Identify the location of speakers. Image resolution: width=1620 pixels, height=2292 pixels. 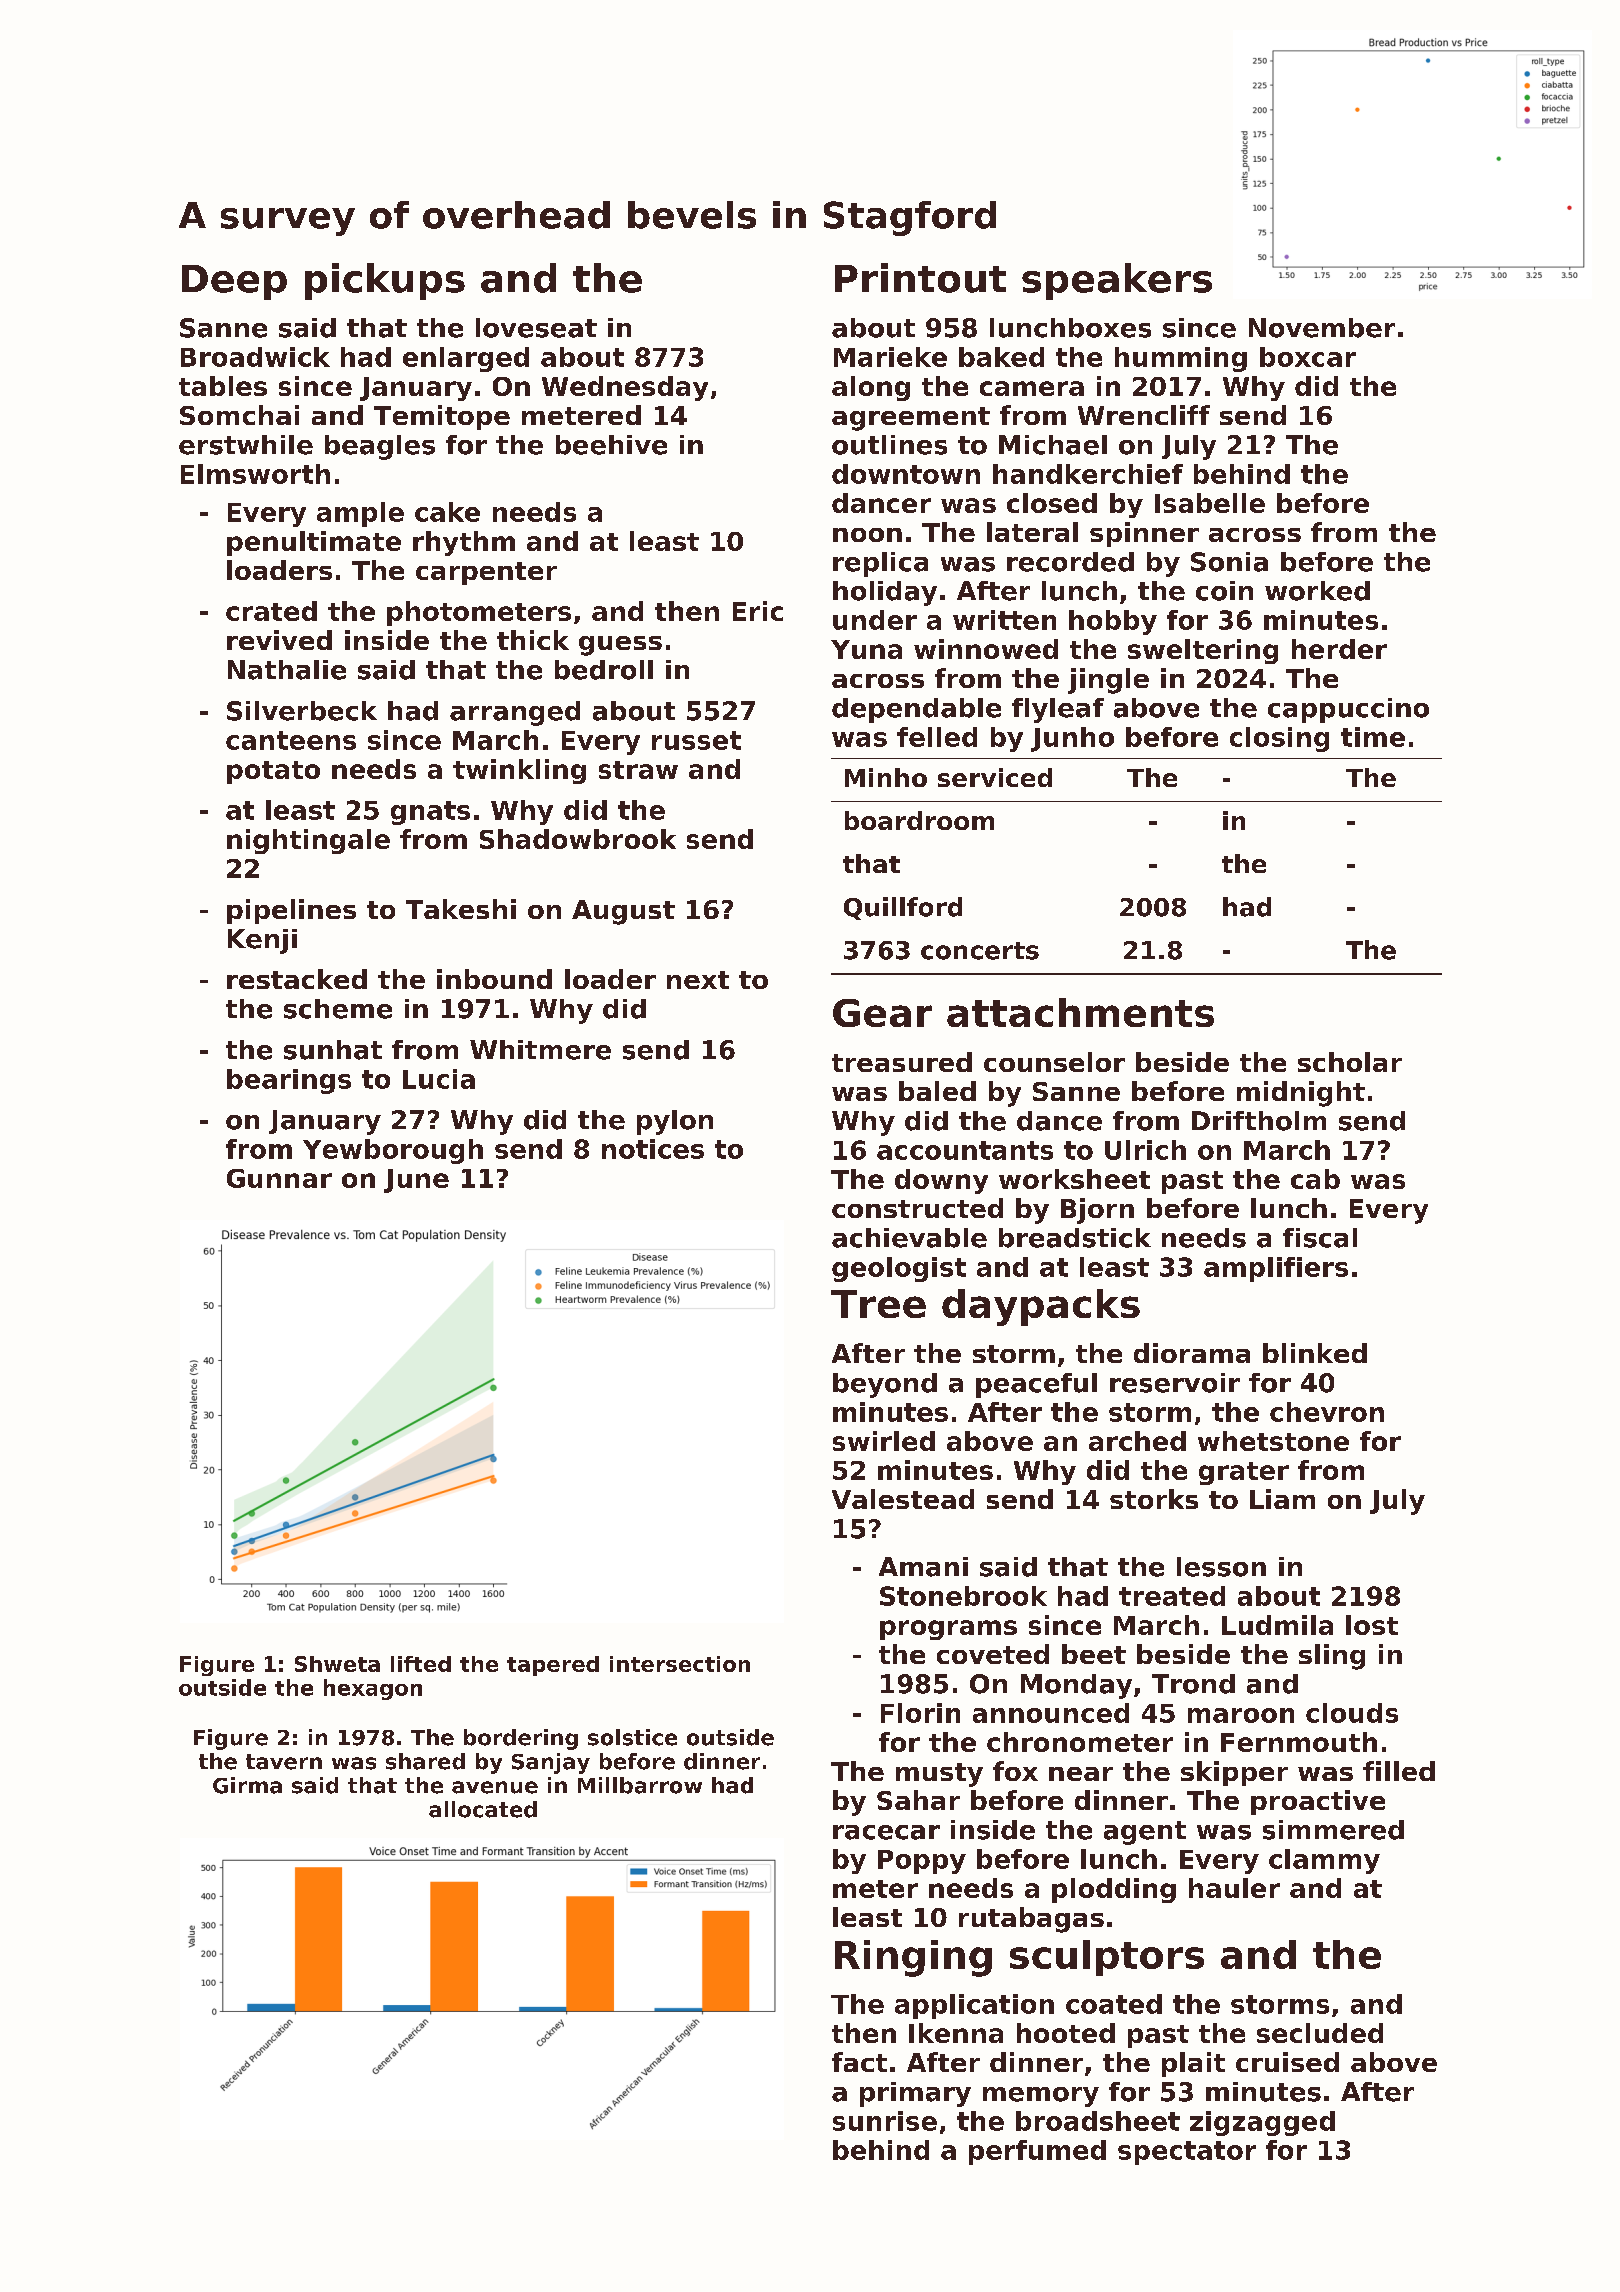
(1117, 281).
